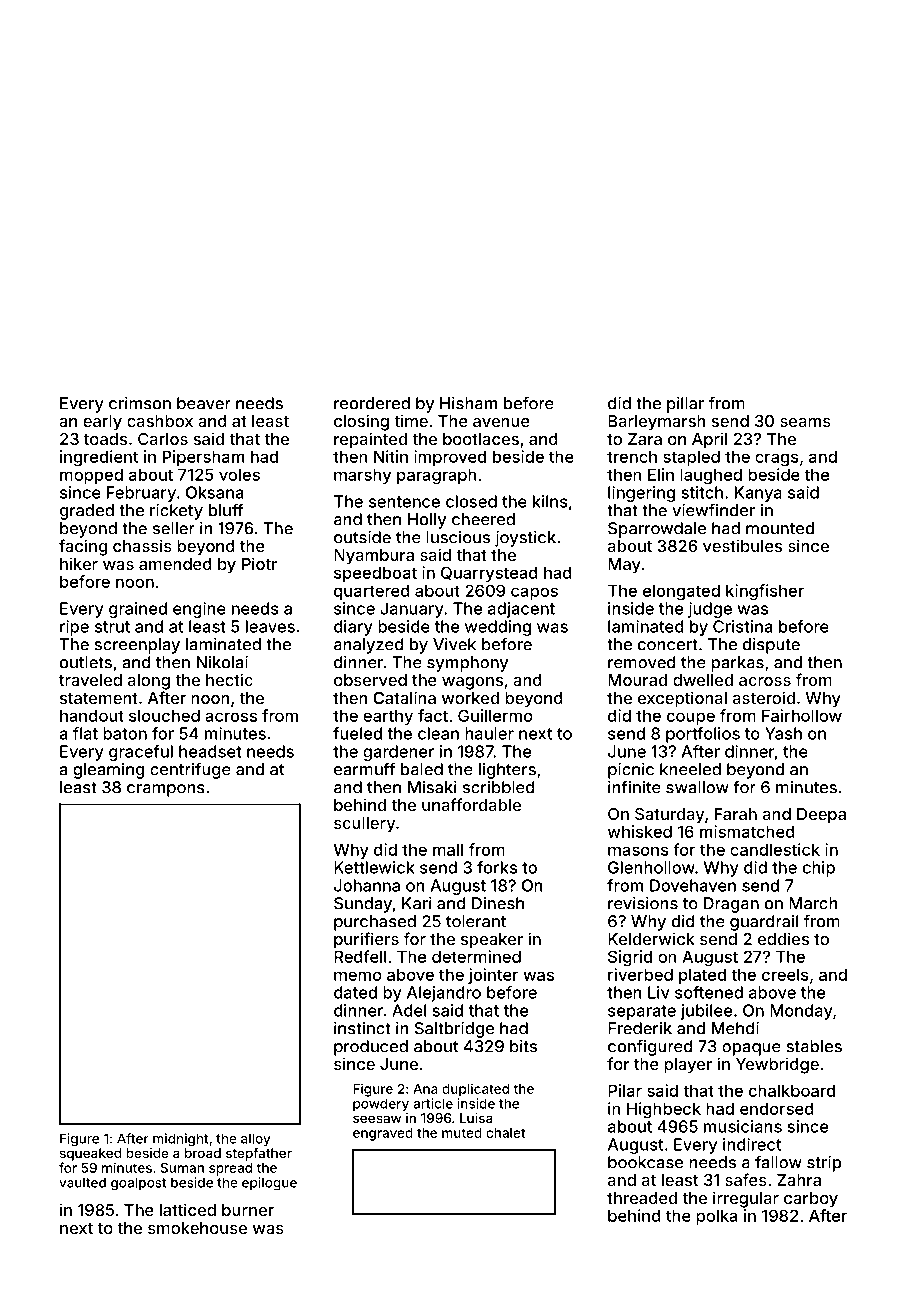  What do you see at coordinates (417, 903) in the screenshot?
I see `Kari` at bounding box center [417, 903].
